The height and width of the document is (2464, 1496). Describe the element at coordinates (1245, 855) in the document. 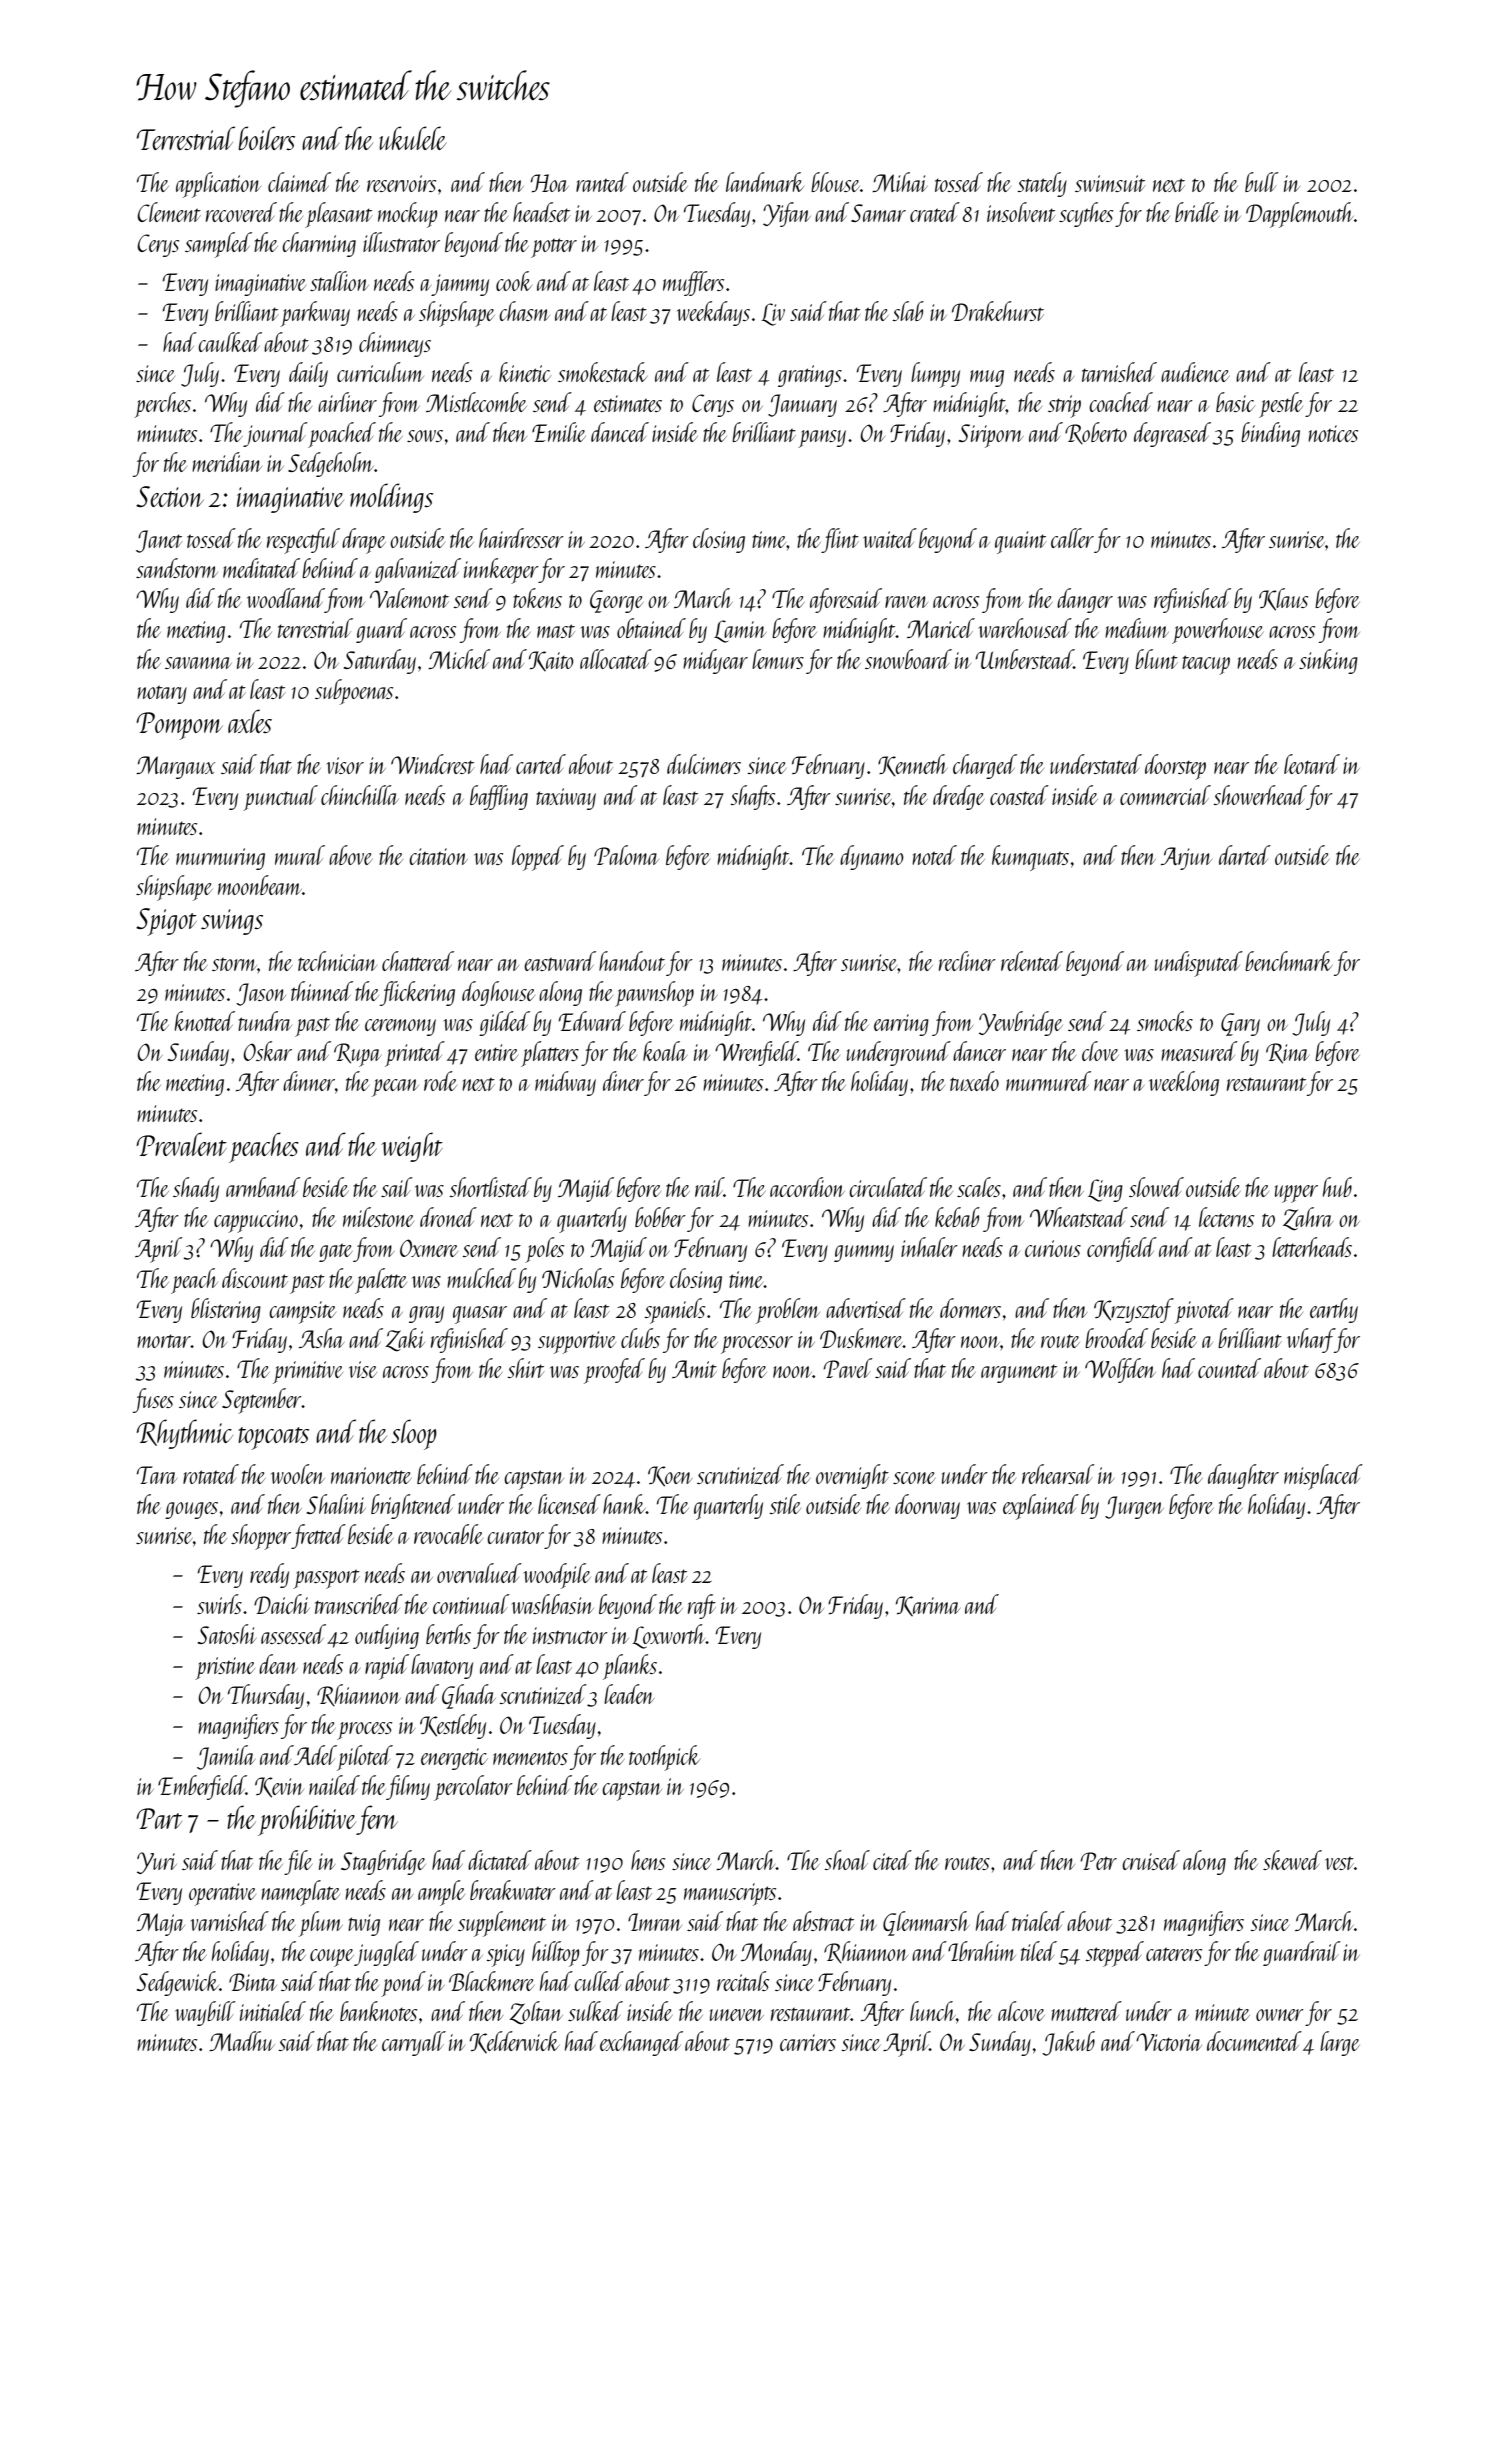

I see `darted` at that location.
